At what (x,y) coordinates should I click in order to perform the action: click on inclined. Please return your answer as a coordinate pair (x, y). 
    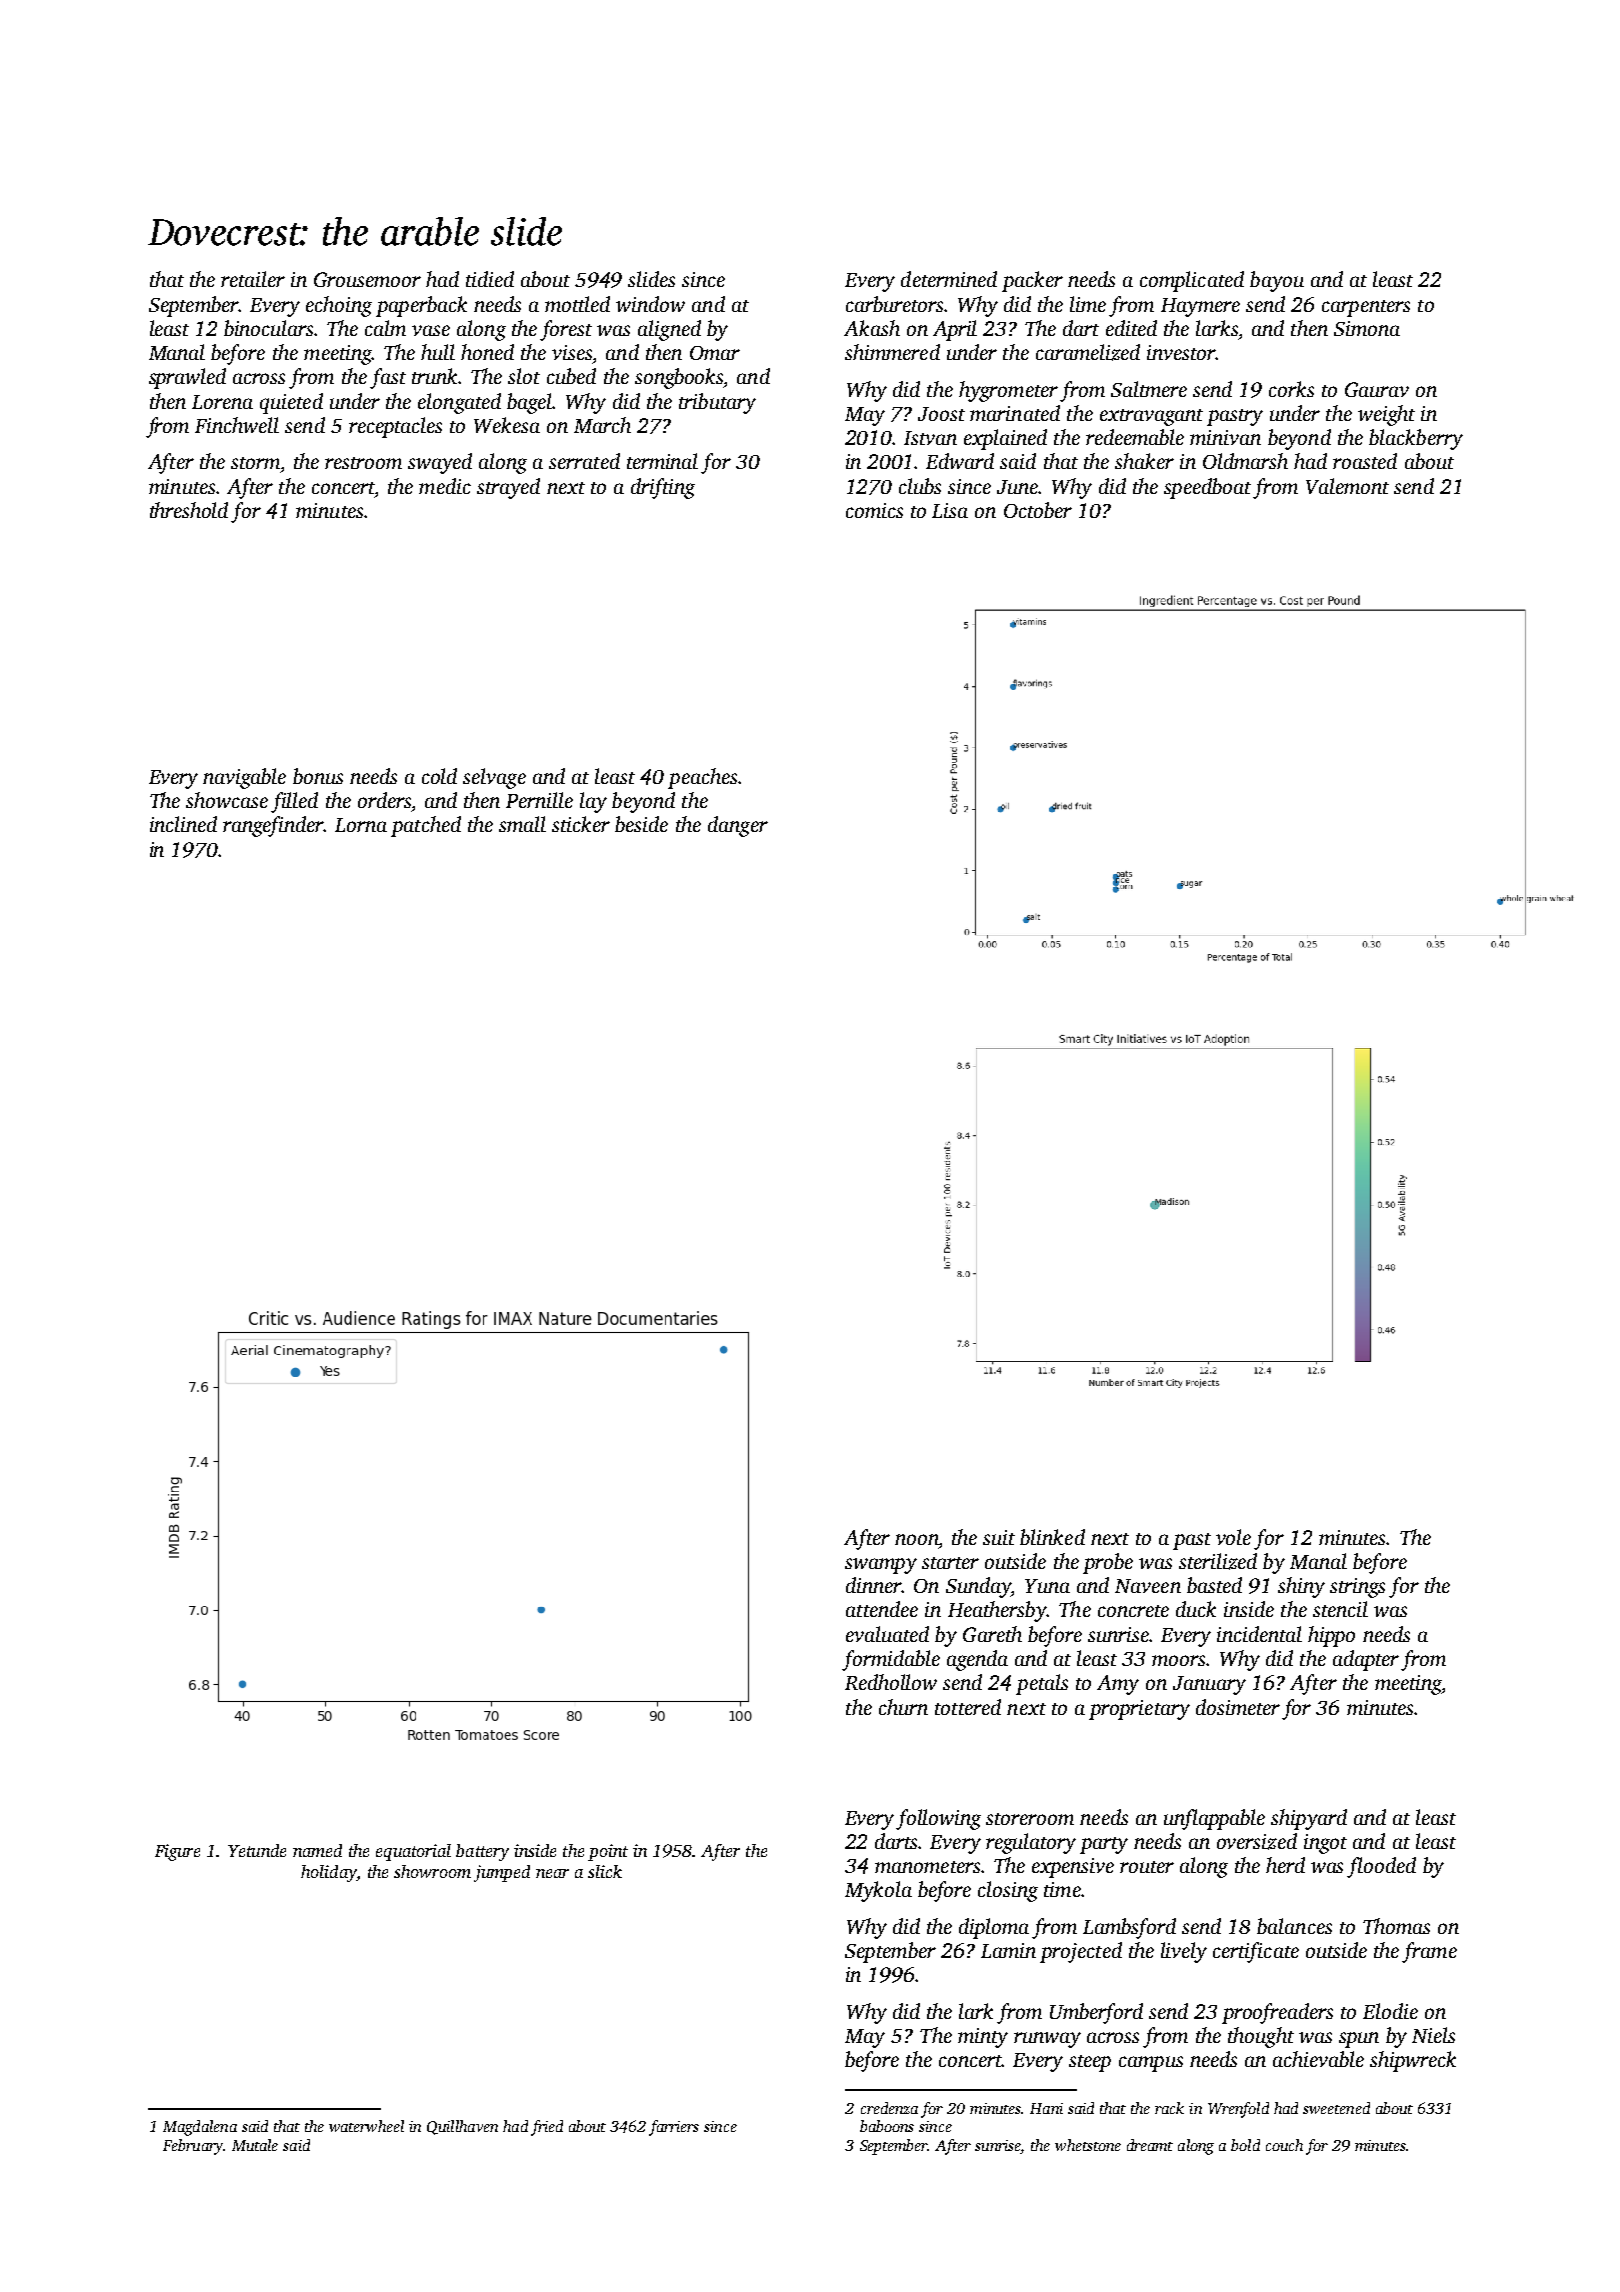
    Looking at the image, I should click on (183, 824).
